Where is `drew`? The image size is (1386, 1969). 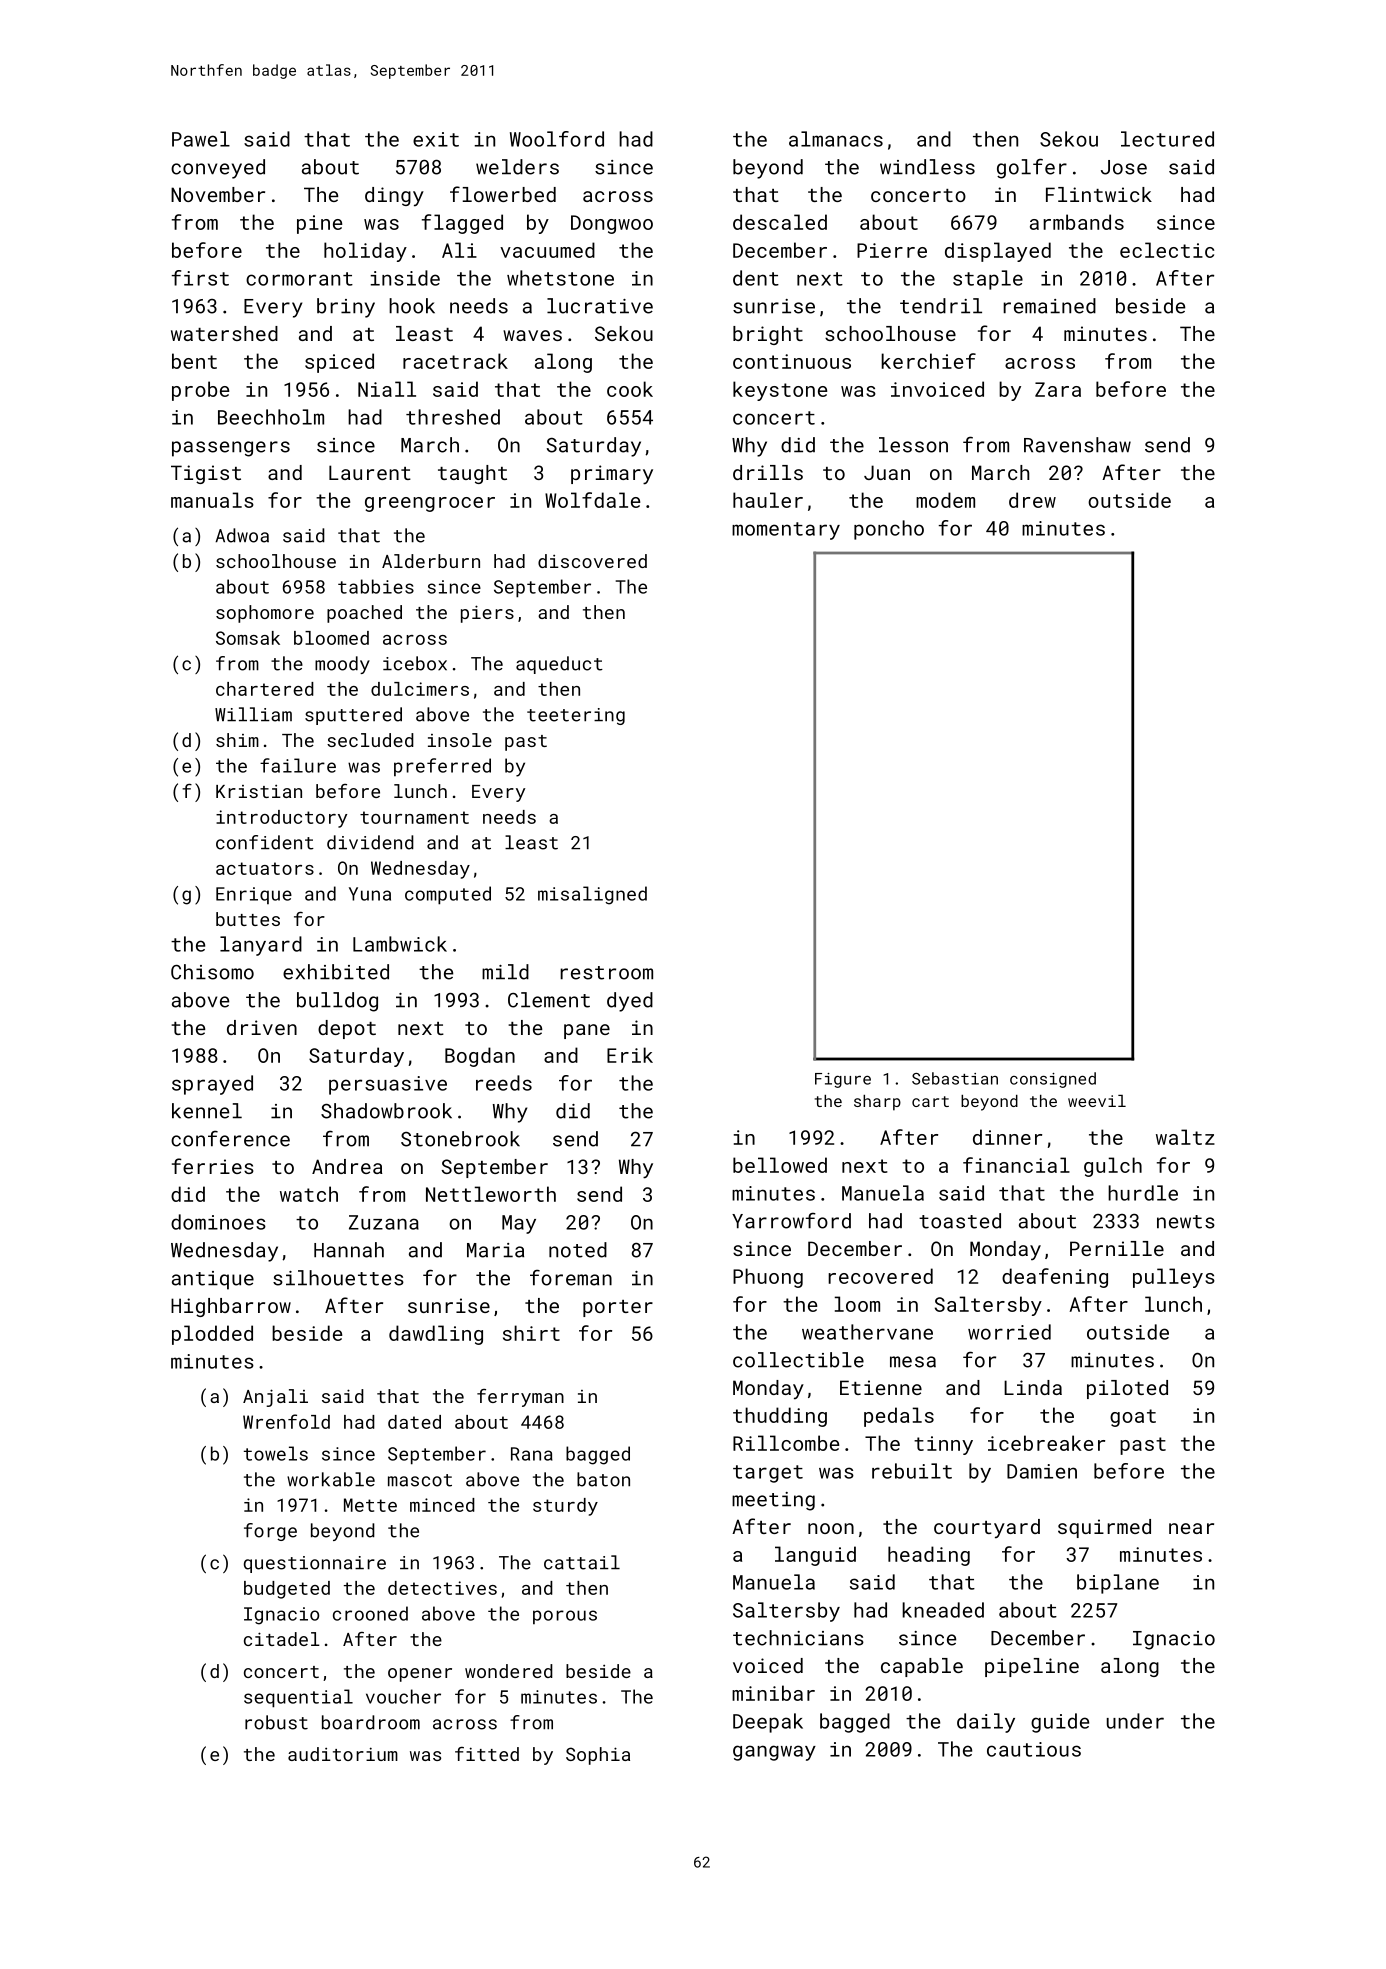
drew is located at coordinates (1032, 500).
